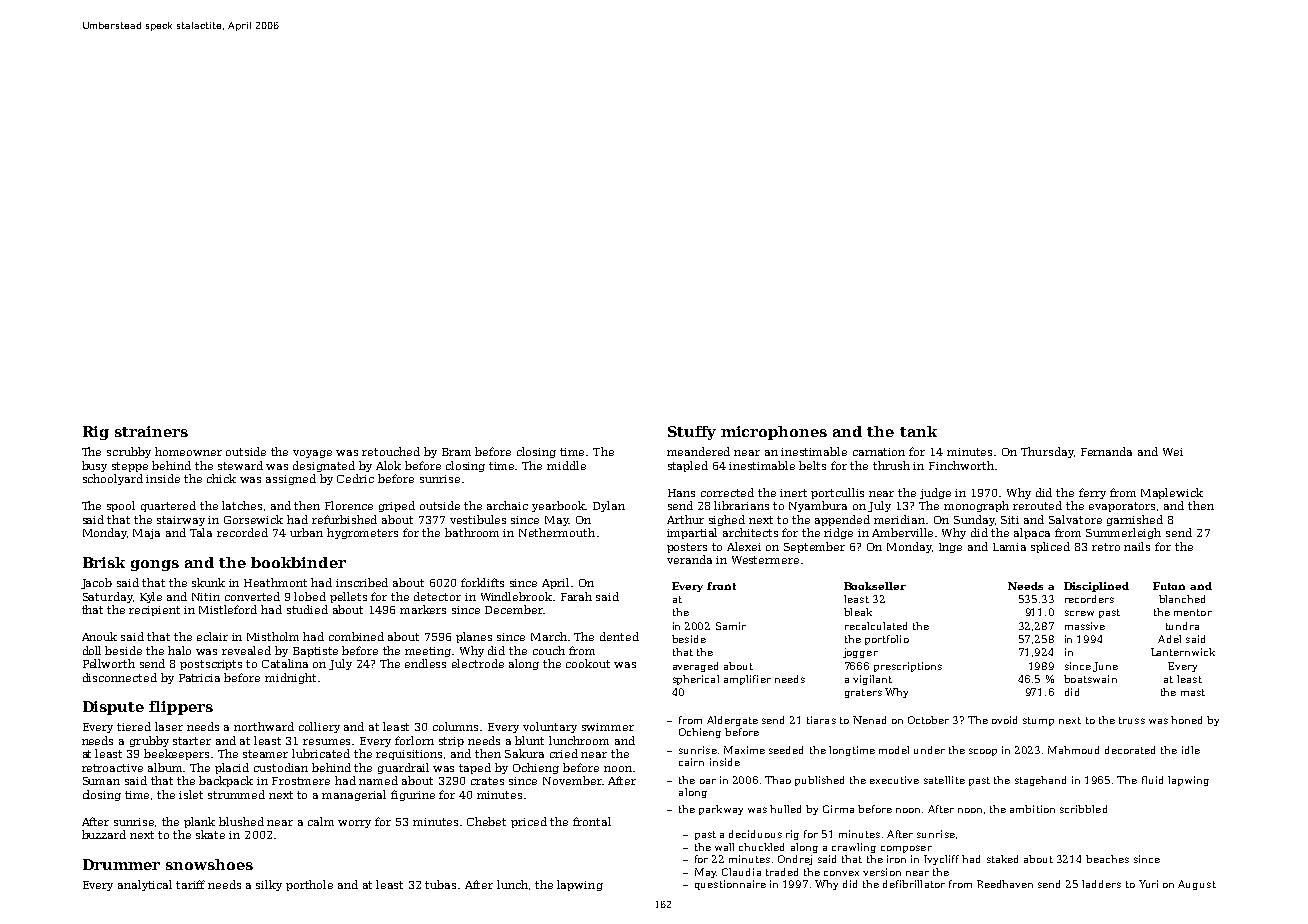 This page has width=1308, height=924. I want to click on June, so click(1105, 667).
